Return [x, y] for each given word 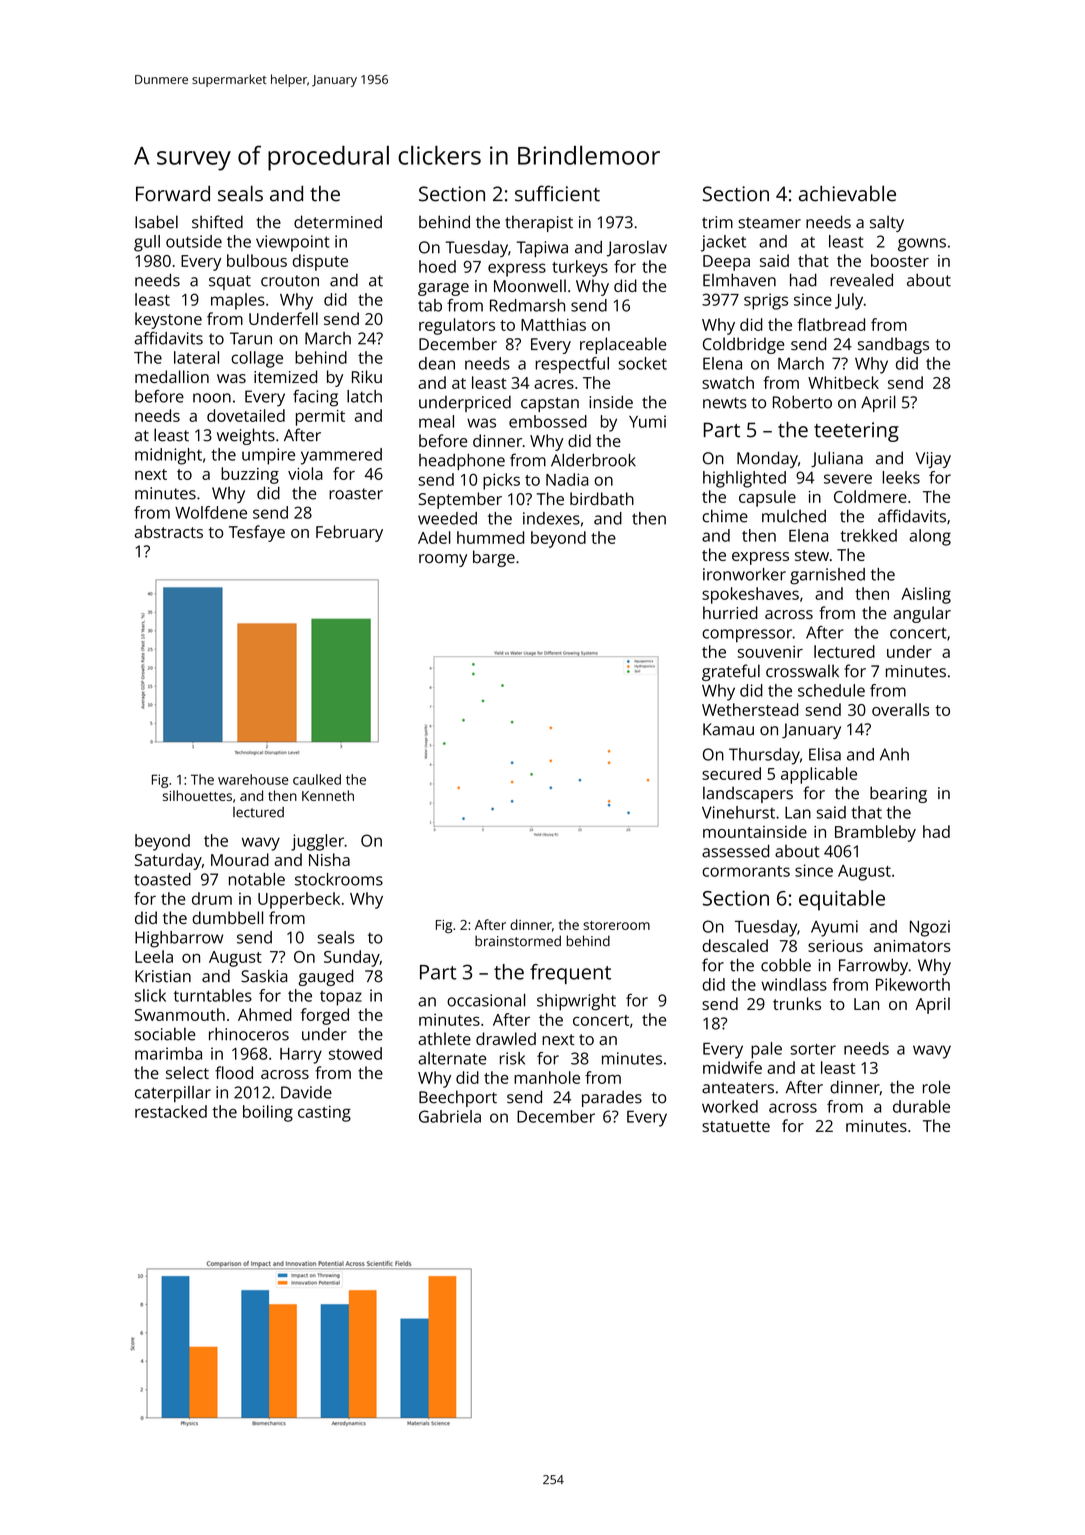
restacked [171, 1111]
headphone [462, 462]
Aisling [926, 595]
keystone [168, 320]
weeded [447, 518]
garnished [827, 576]
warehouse [253, 779]
